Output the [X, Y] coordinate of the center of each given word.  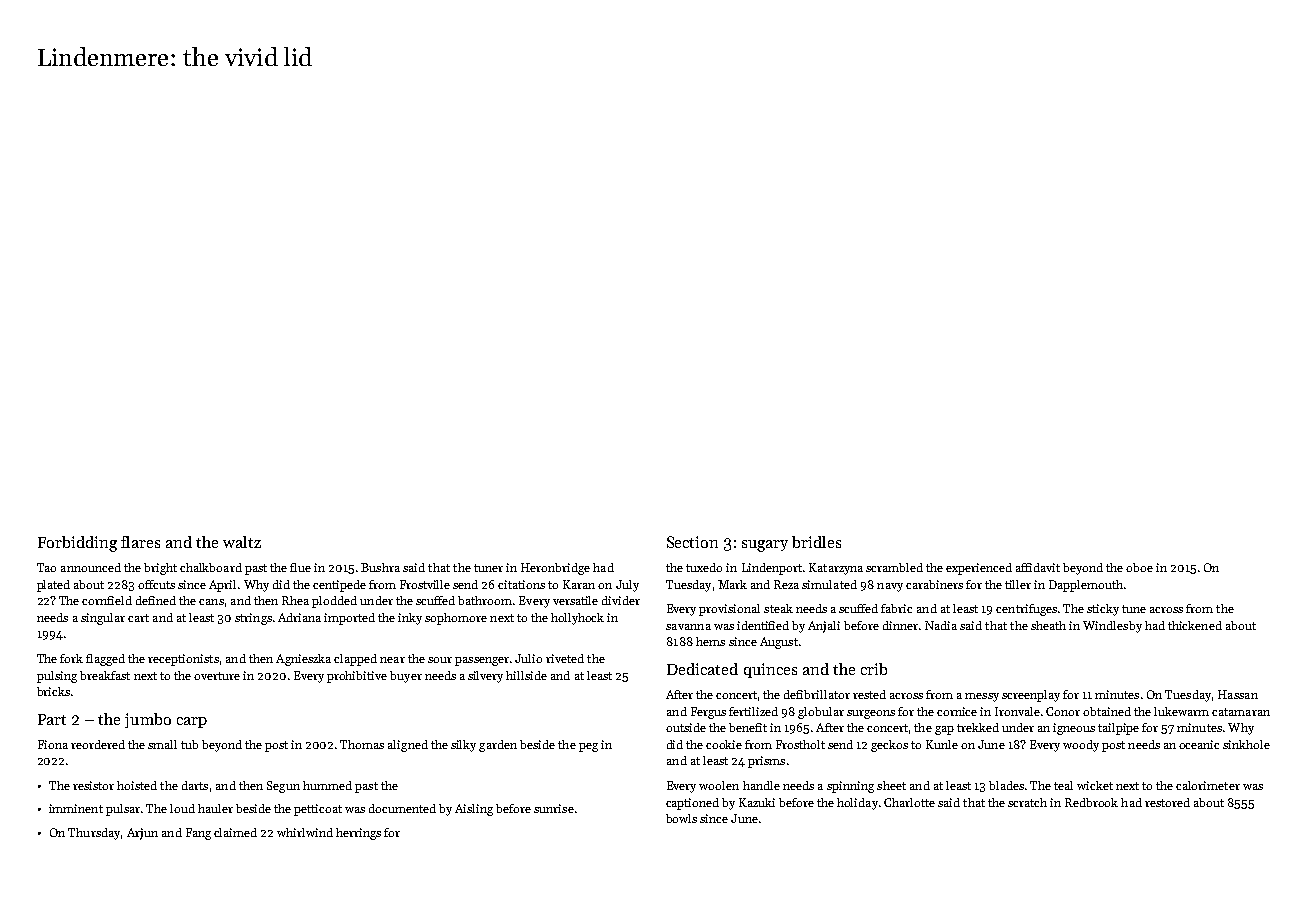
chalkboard [211, 567]
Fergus [708, 713]
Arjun [142, 834]
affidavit [1038, 567]
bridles [816, 542]
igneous [1074, 729]
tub [189, 744]
